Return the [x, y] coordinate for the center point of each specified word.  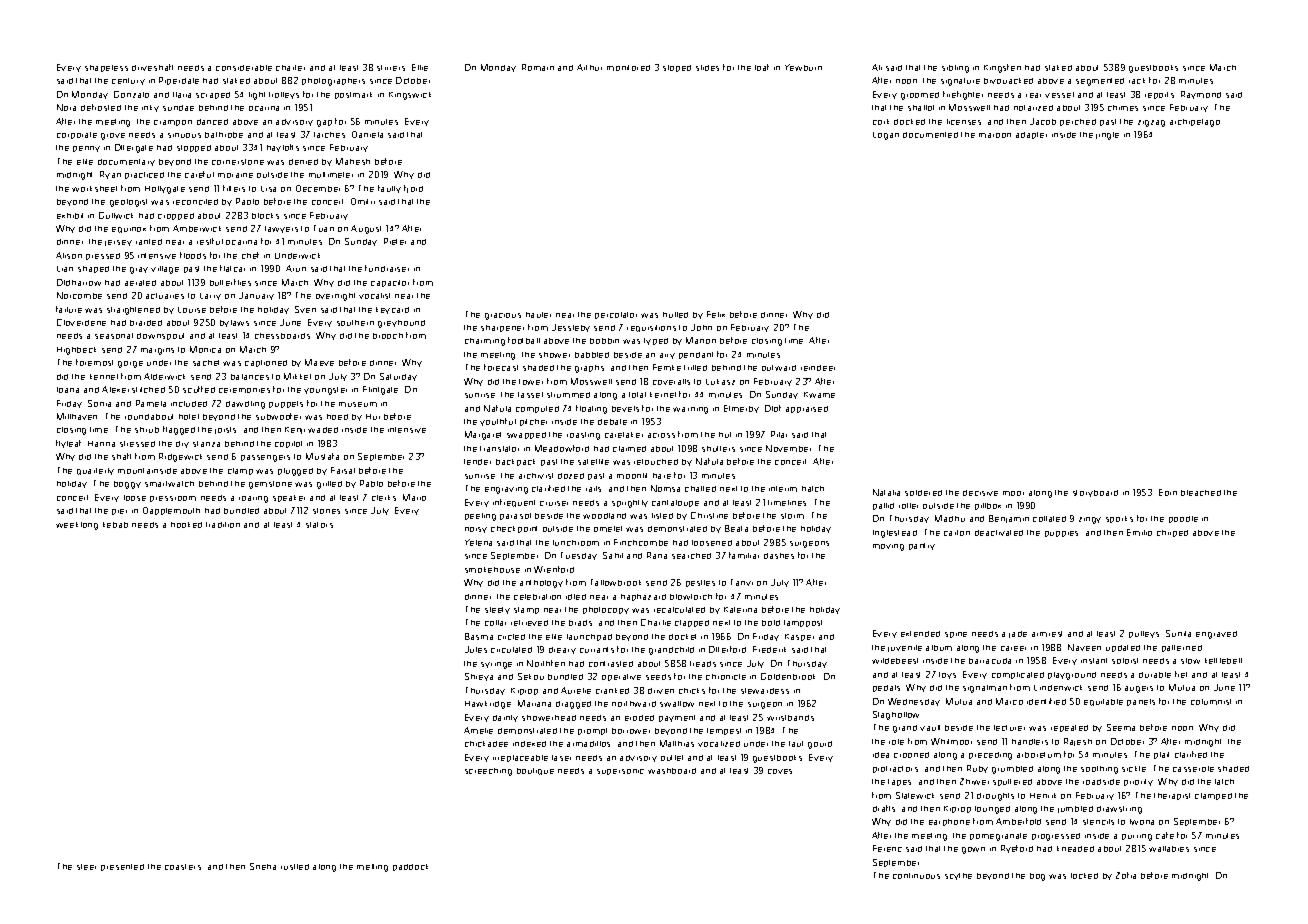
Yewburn [803, 67]
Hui [373, 417]
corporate [77, 135]
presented [122, 867]
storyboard [1095, 493]
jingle [1107, 136]
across [661, 435]
